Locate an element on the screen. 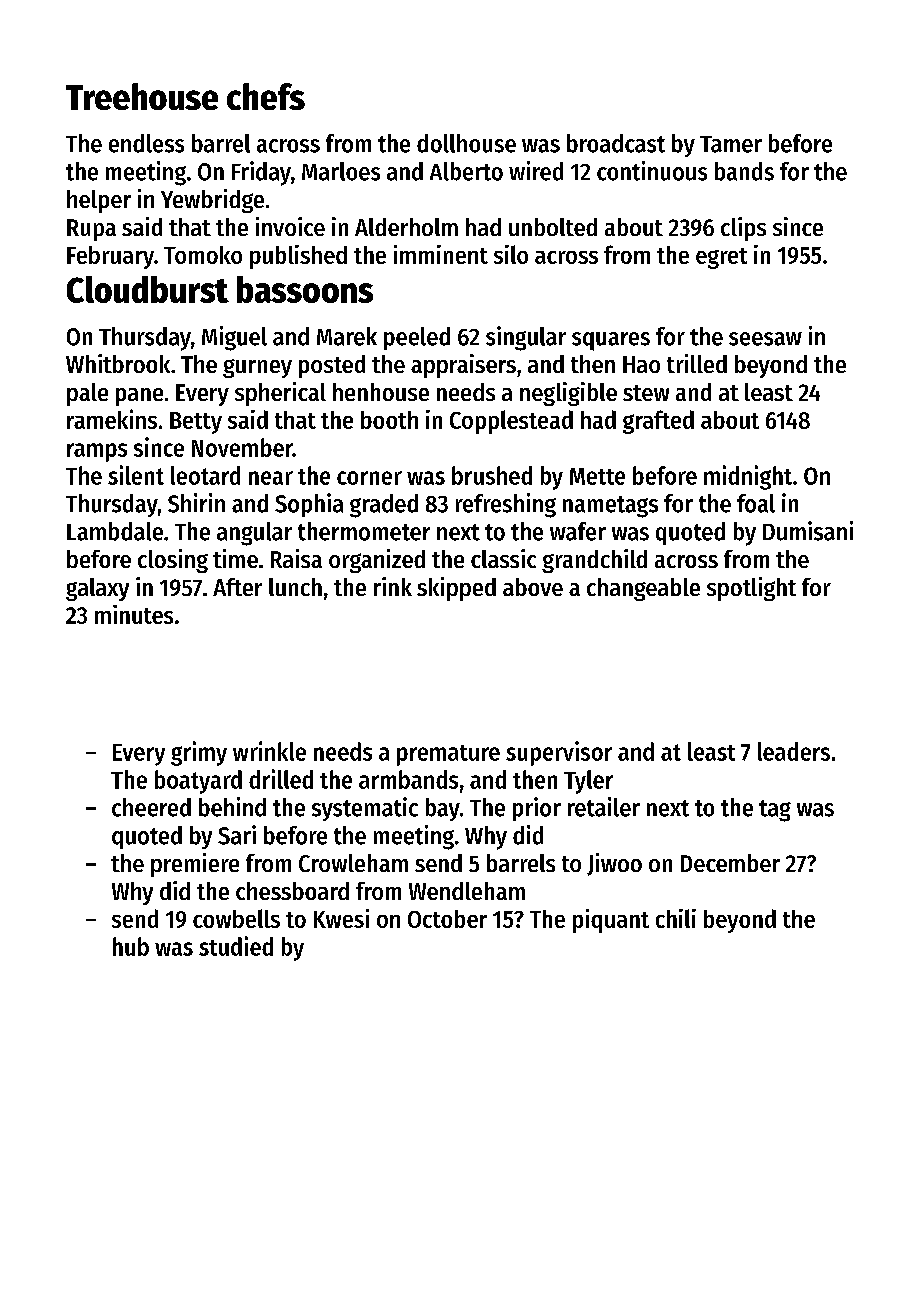 Image resolution: width=924 pixels, height=1311 pixels. lunch is located at coordinates (295, 587).
